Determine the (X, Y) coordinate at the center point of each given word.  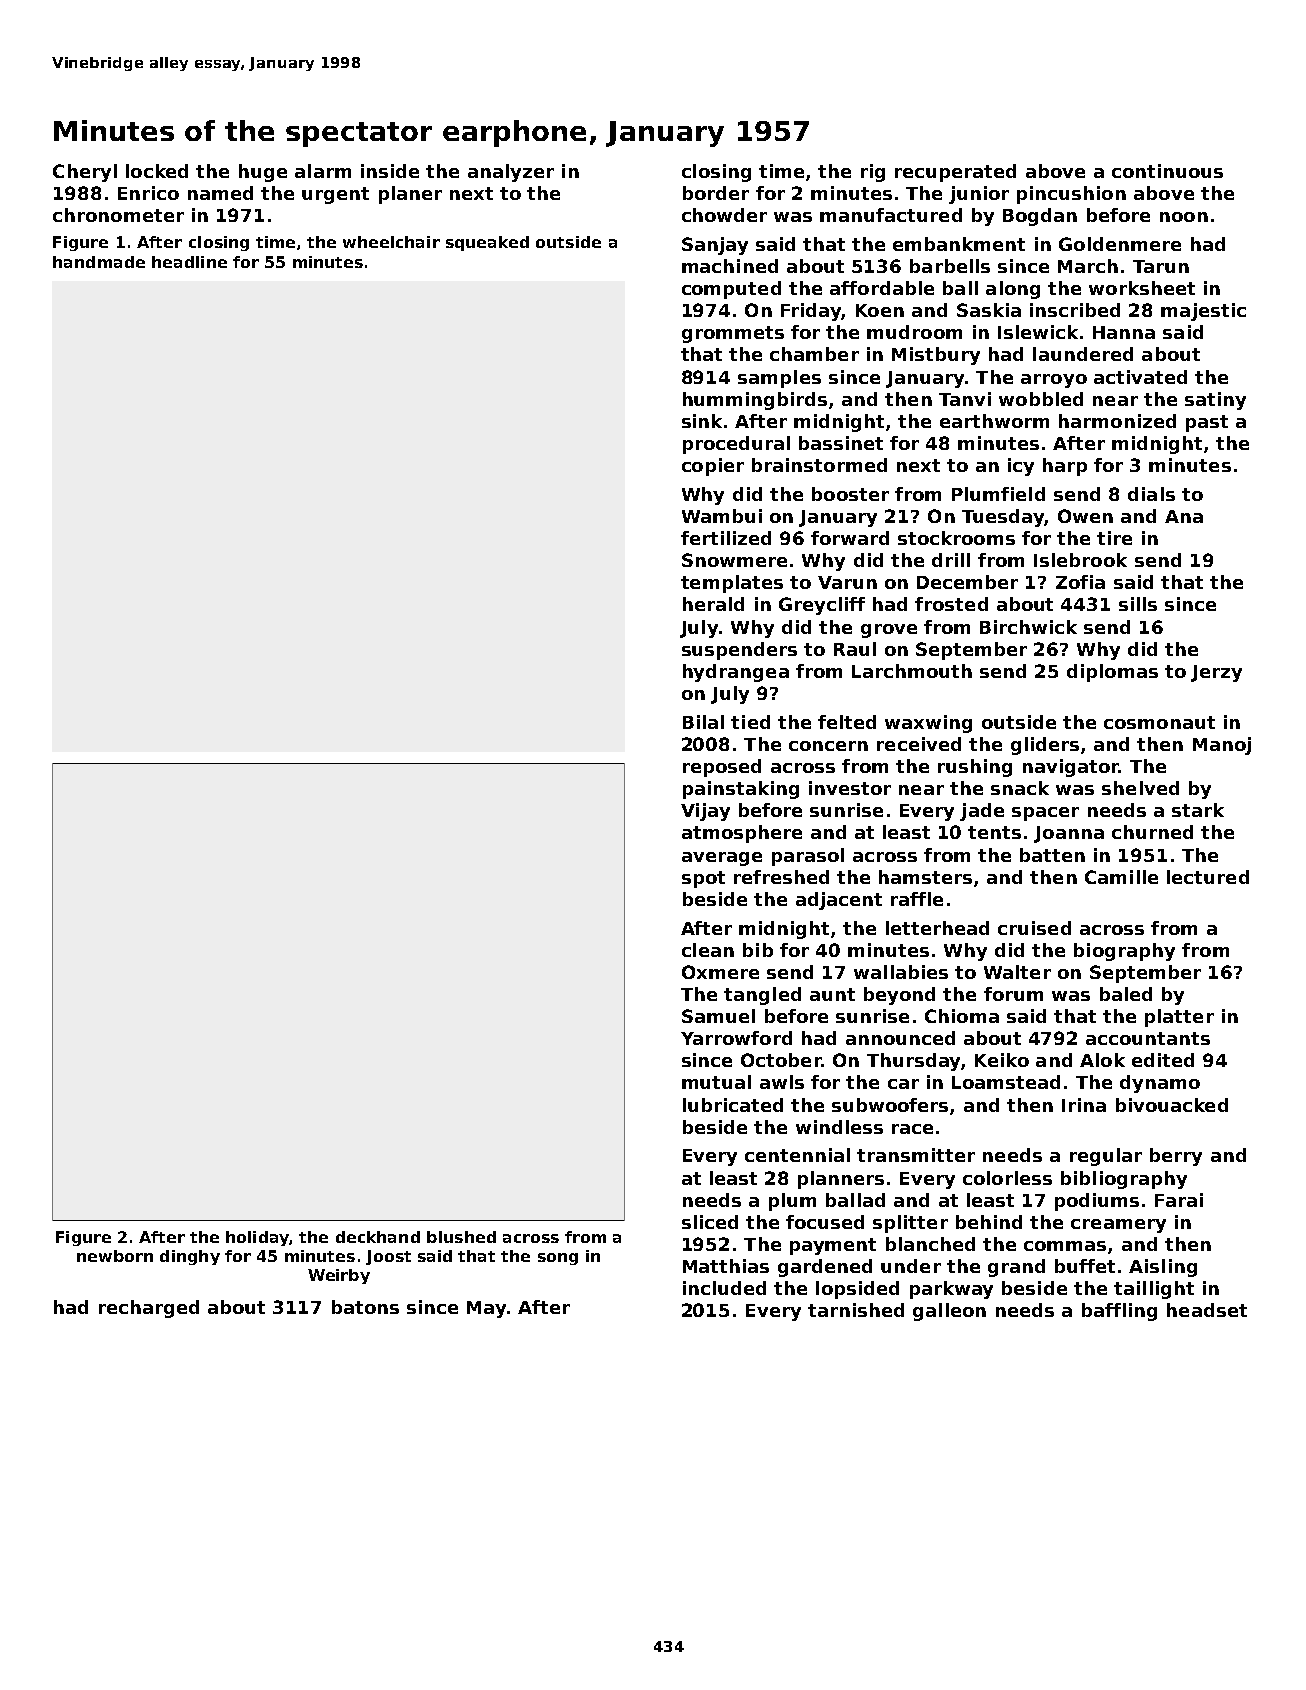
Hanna (1124, 332)
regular (1106, 1157)
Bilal (703, 722)
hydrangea (736, 673)
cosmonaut (1159, 722)
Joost (388, 1257)
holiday (257, 1238)
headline (189, 262)
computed (731, 290)
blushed (461, 1237)
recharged (149, 1309)
